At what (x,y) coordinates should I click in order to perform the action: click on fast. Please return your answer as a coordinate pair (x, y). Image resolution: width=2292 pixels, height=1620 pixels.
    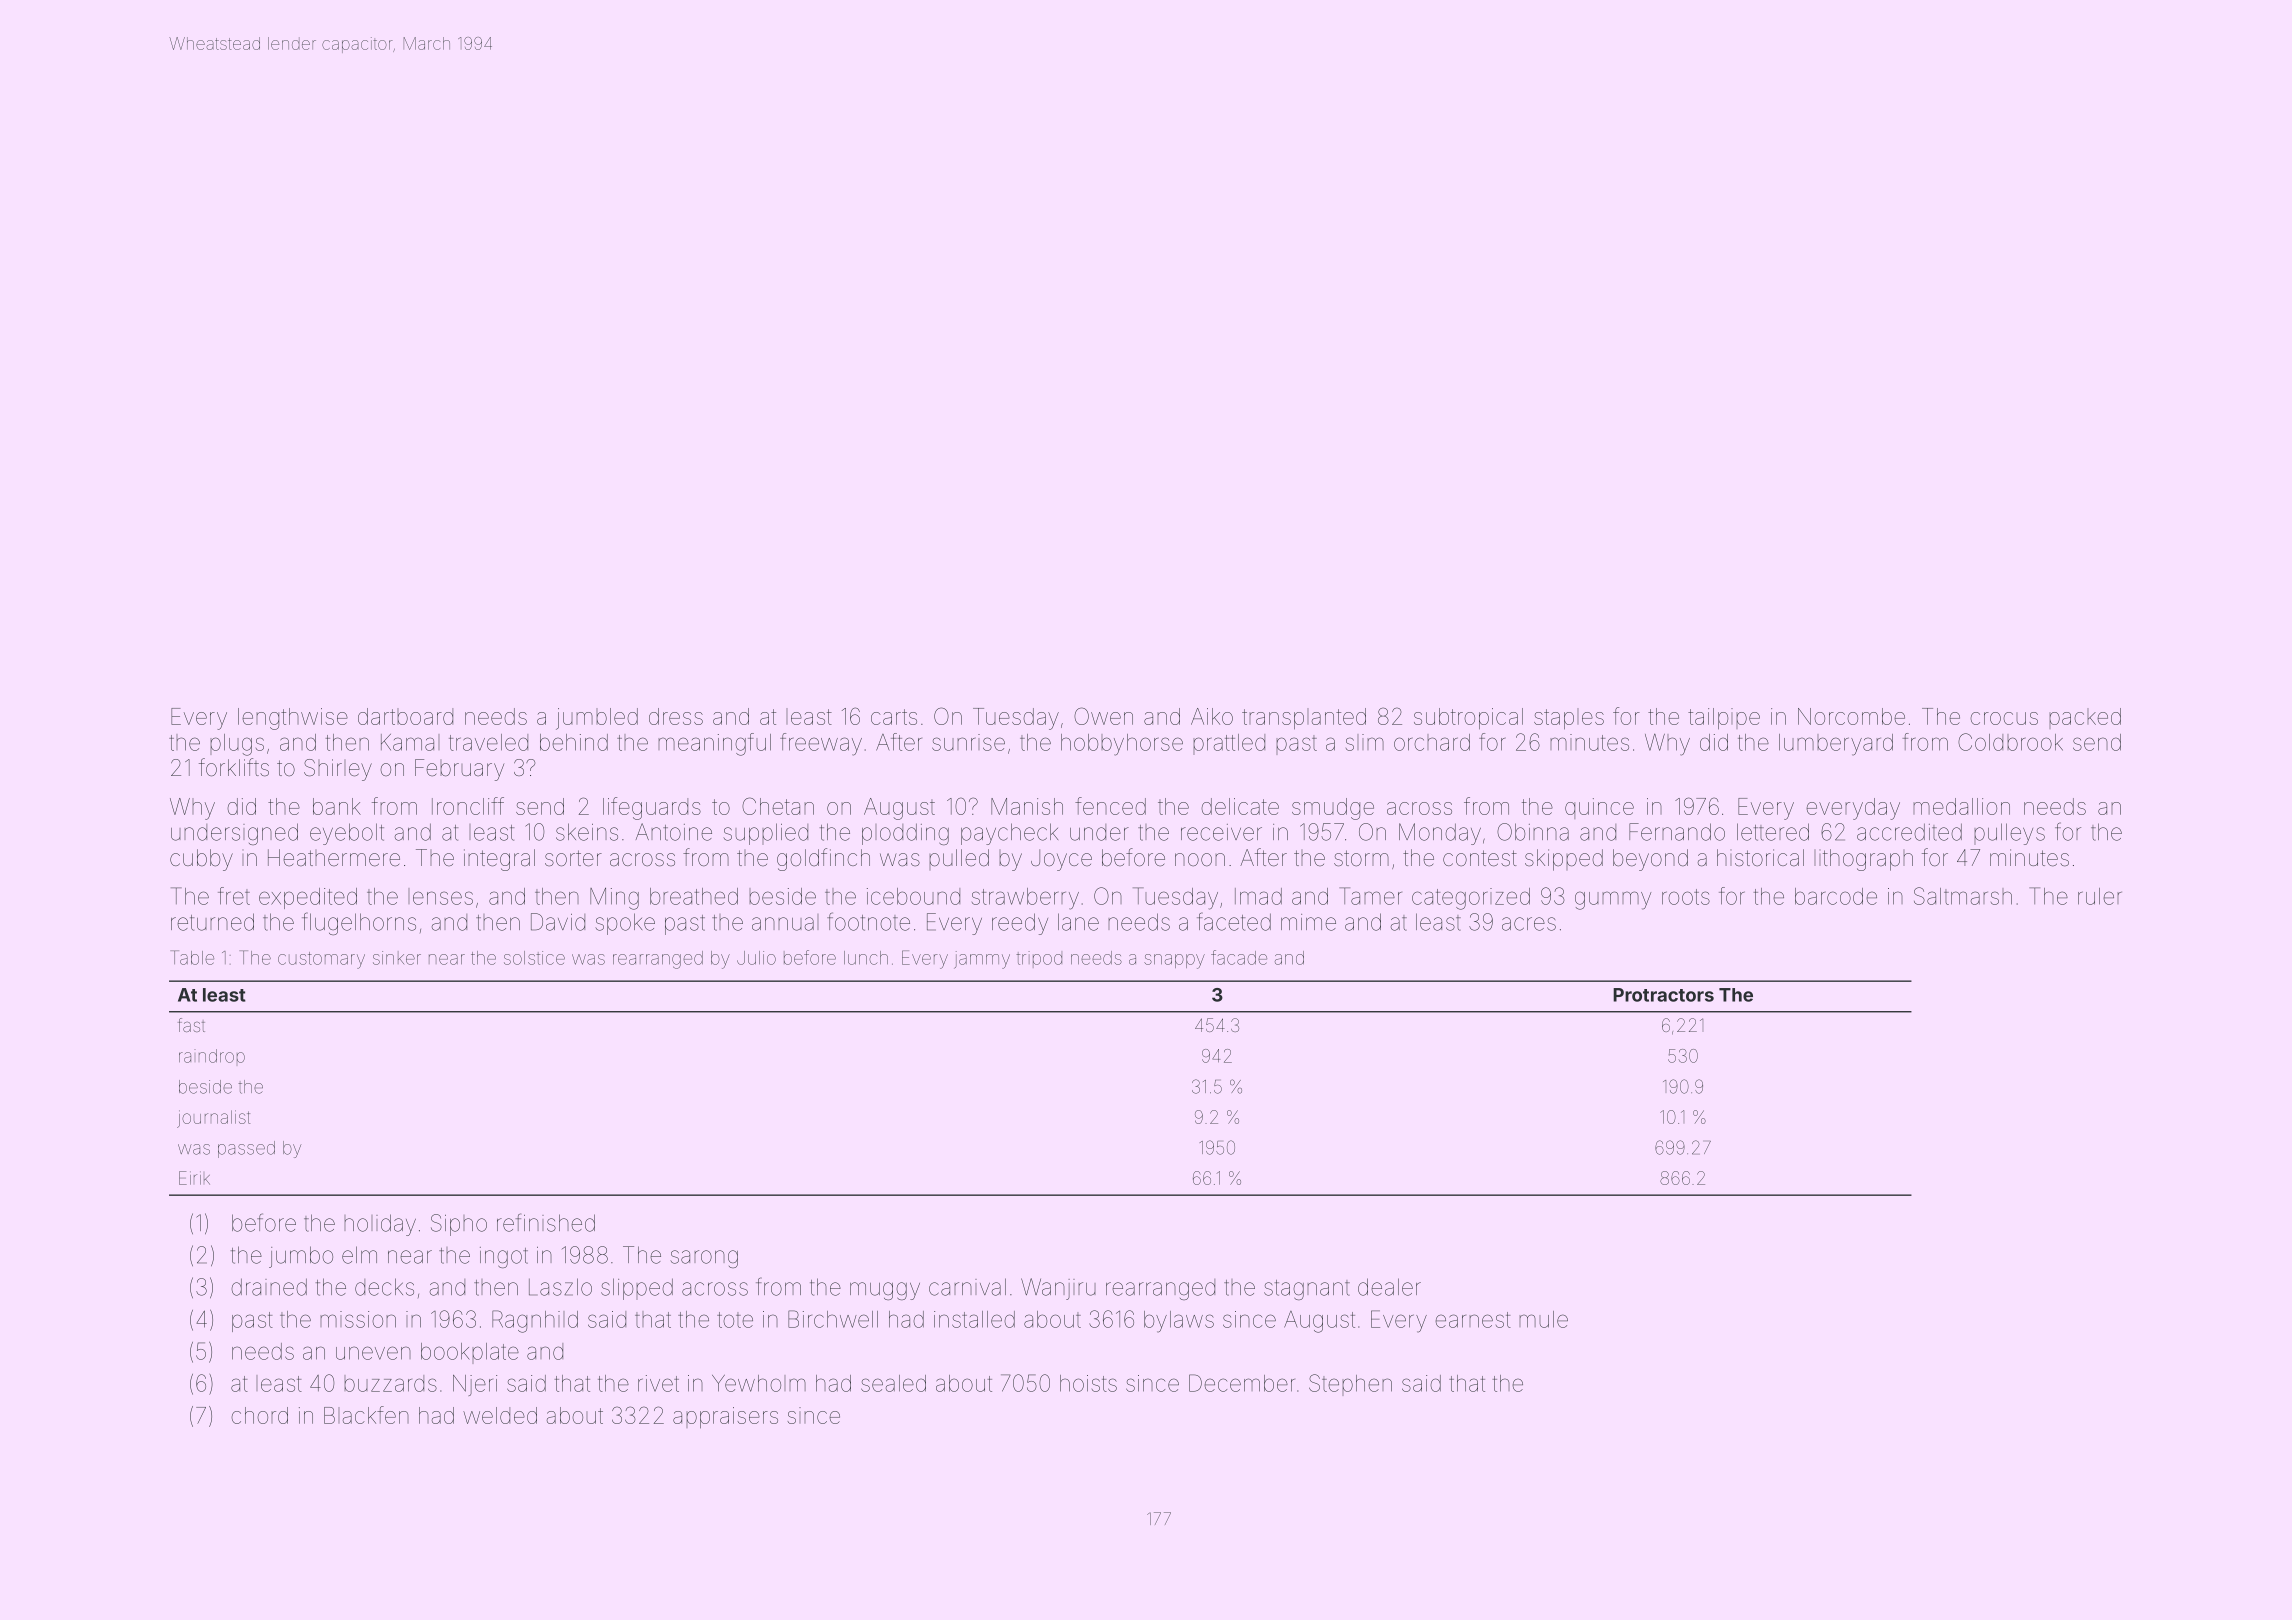
    Looking at the image, I should click on (191, 1025).
